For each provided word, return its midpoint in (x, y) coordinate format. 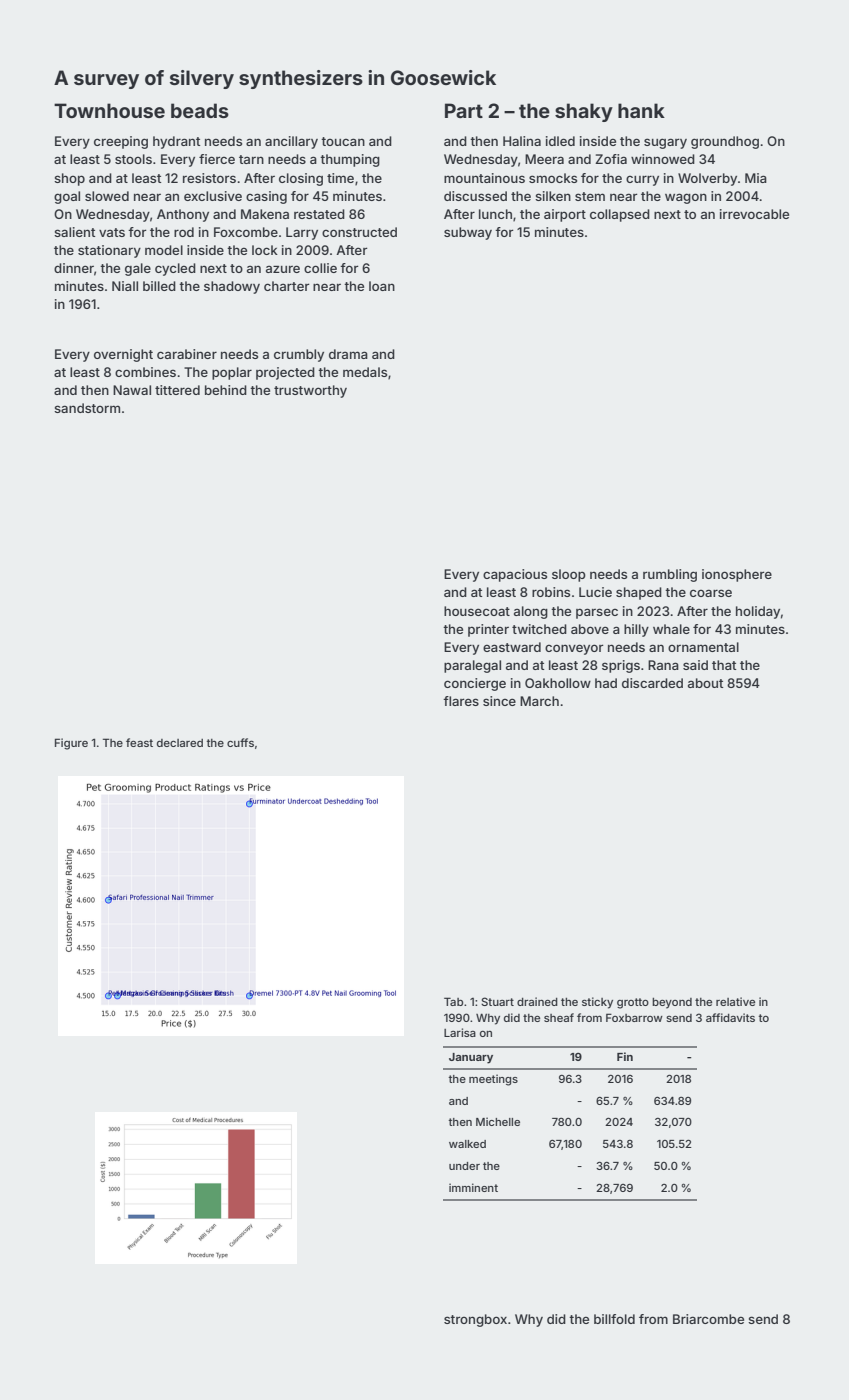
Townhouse (109, 110)
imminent (473, 1187)
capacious (515, 575)
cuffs (240, 742)
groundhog (725, 142)
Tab (453, 1001)
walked (467, 1144)
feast (139, 742)
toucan (343, 141)
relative (735, 1001)
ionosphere (737, 575)
